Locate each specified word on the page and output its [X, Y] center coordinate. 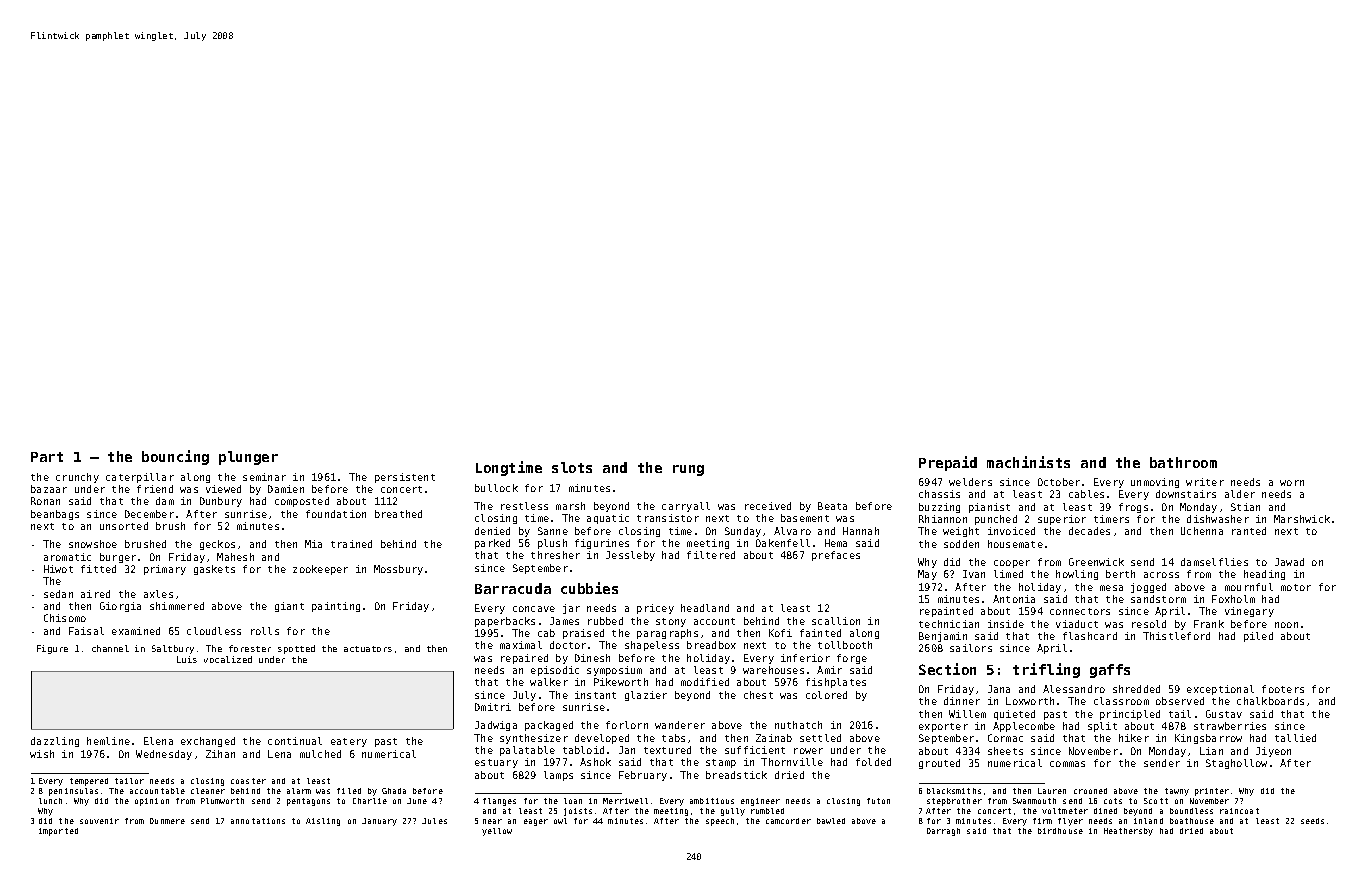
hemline [108, 741]
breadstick [736, 775]
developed [602, 739]
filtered [711, 555]
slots [572, 467]
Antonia [1014, 599]
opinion [152, 802]
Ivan [974, 574]
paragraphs [667, 634]
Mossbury [398, 570]
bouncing [175, 457]
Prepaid [948, 463]
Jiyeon [1273, 752]
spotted [296, 649]
